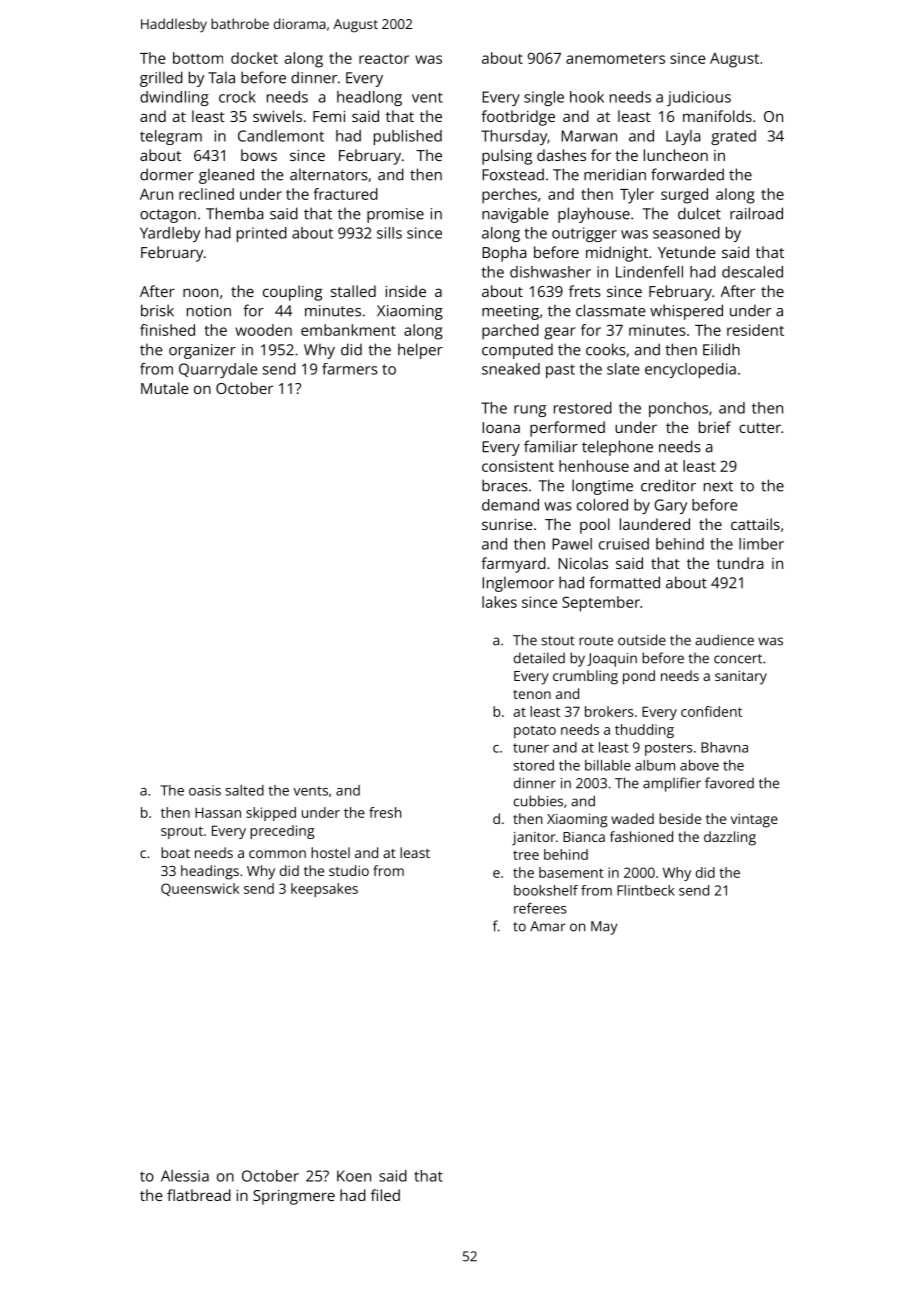 The height and width of the document is (1314, 924). I want to click on Alessia, so click(185, 1176).
